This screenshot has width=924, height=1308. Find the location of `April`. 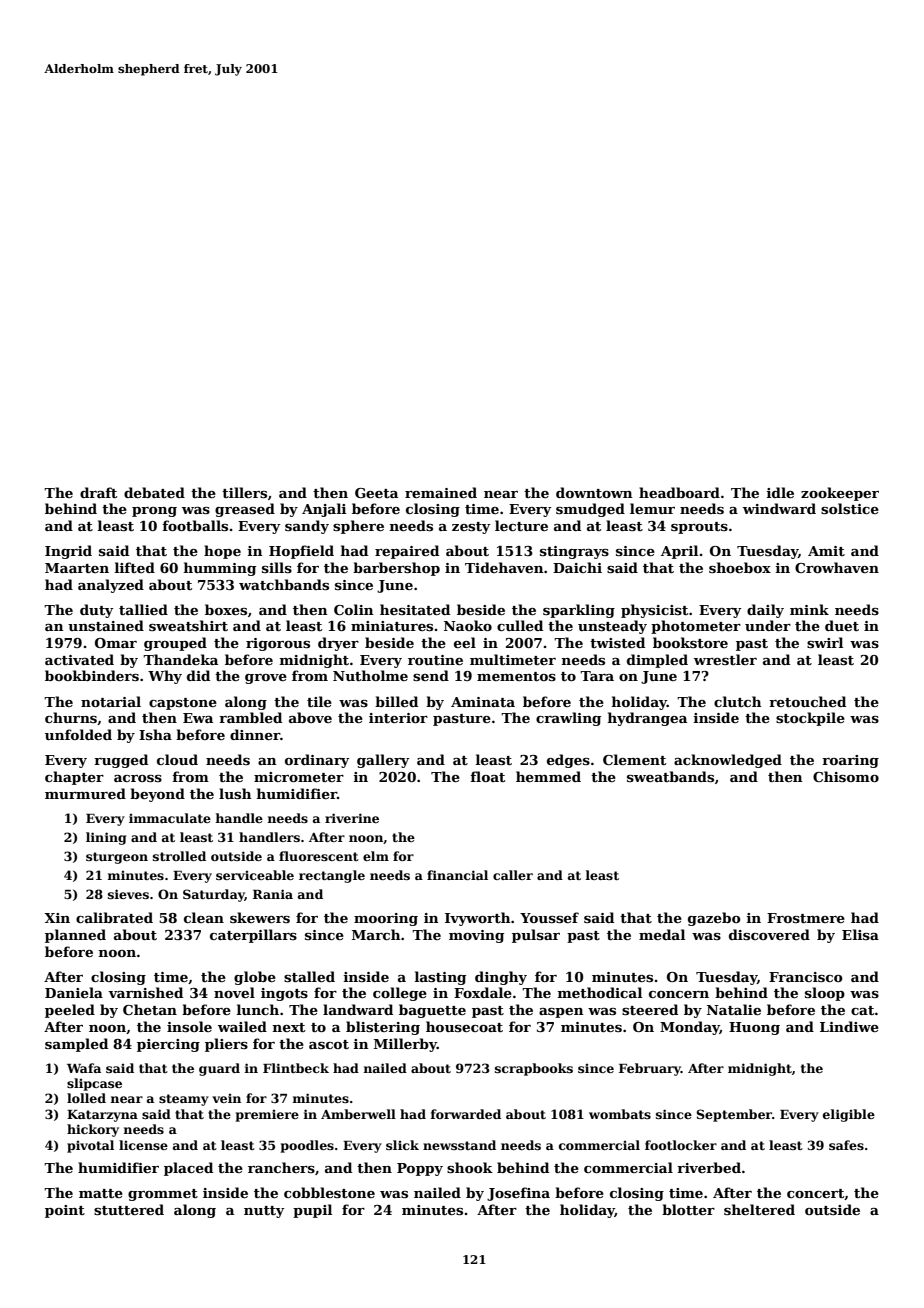

April is located at coordinates (679, 552).
